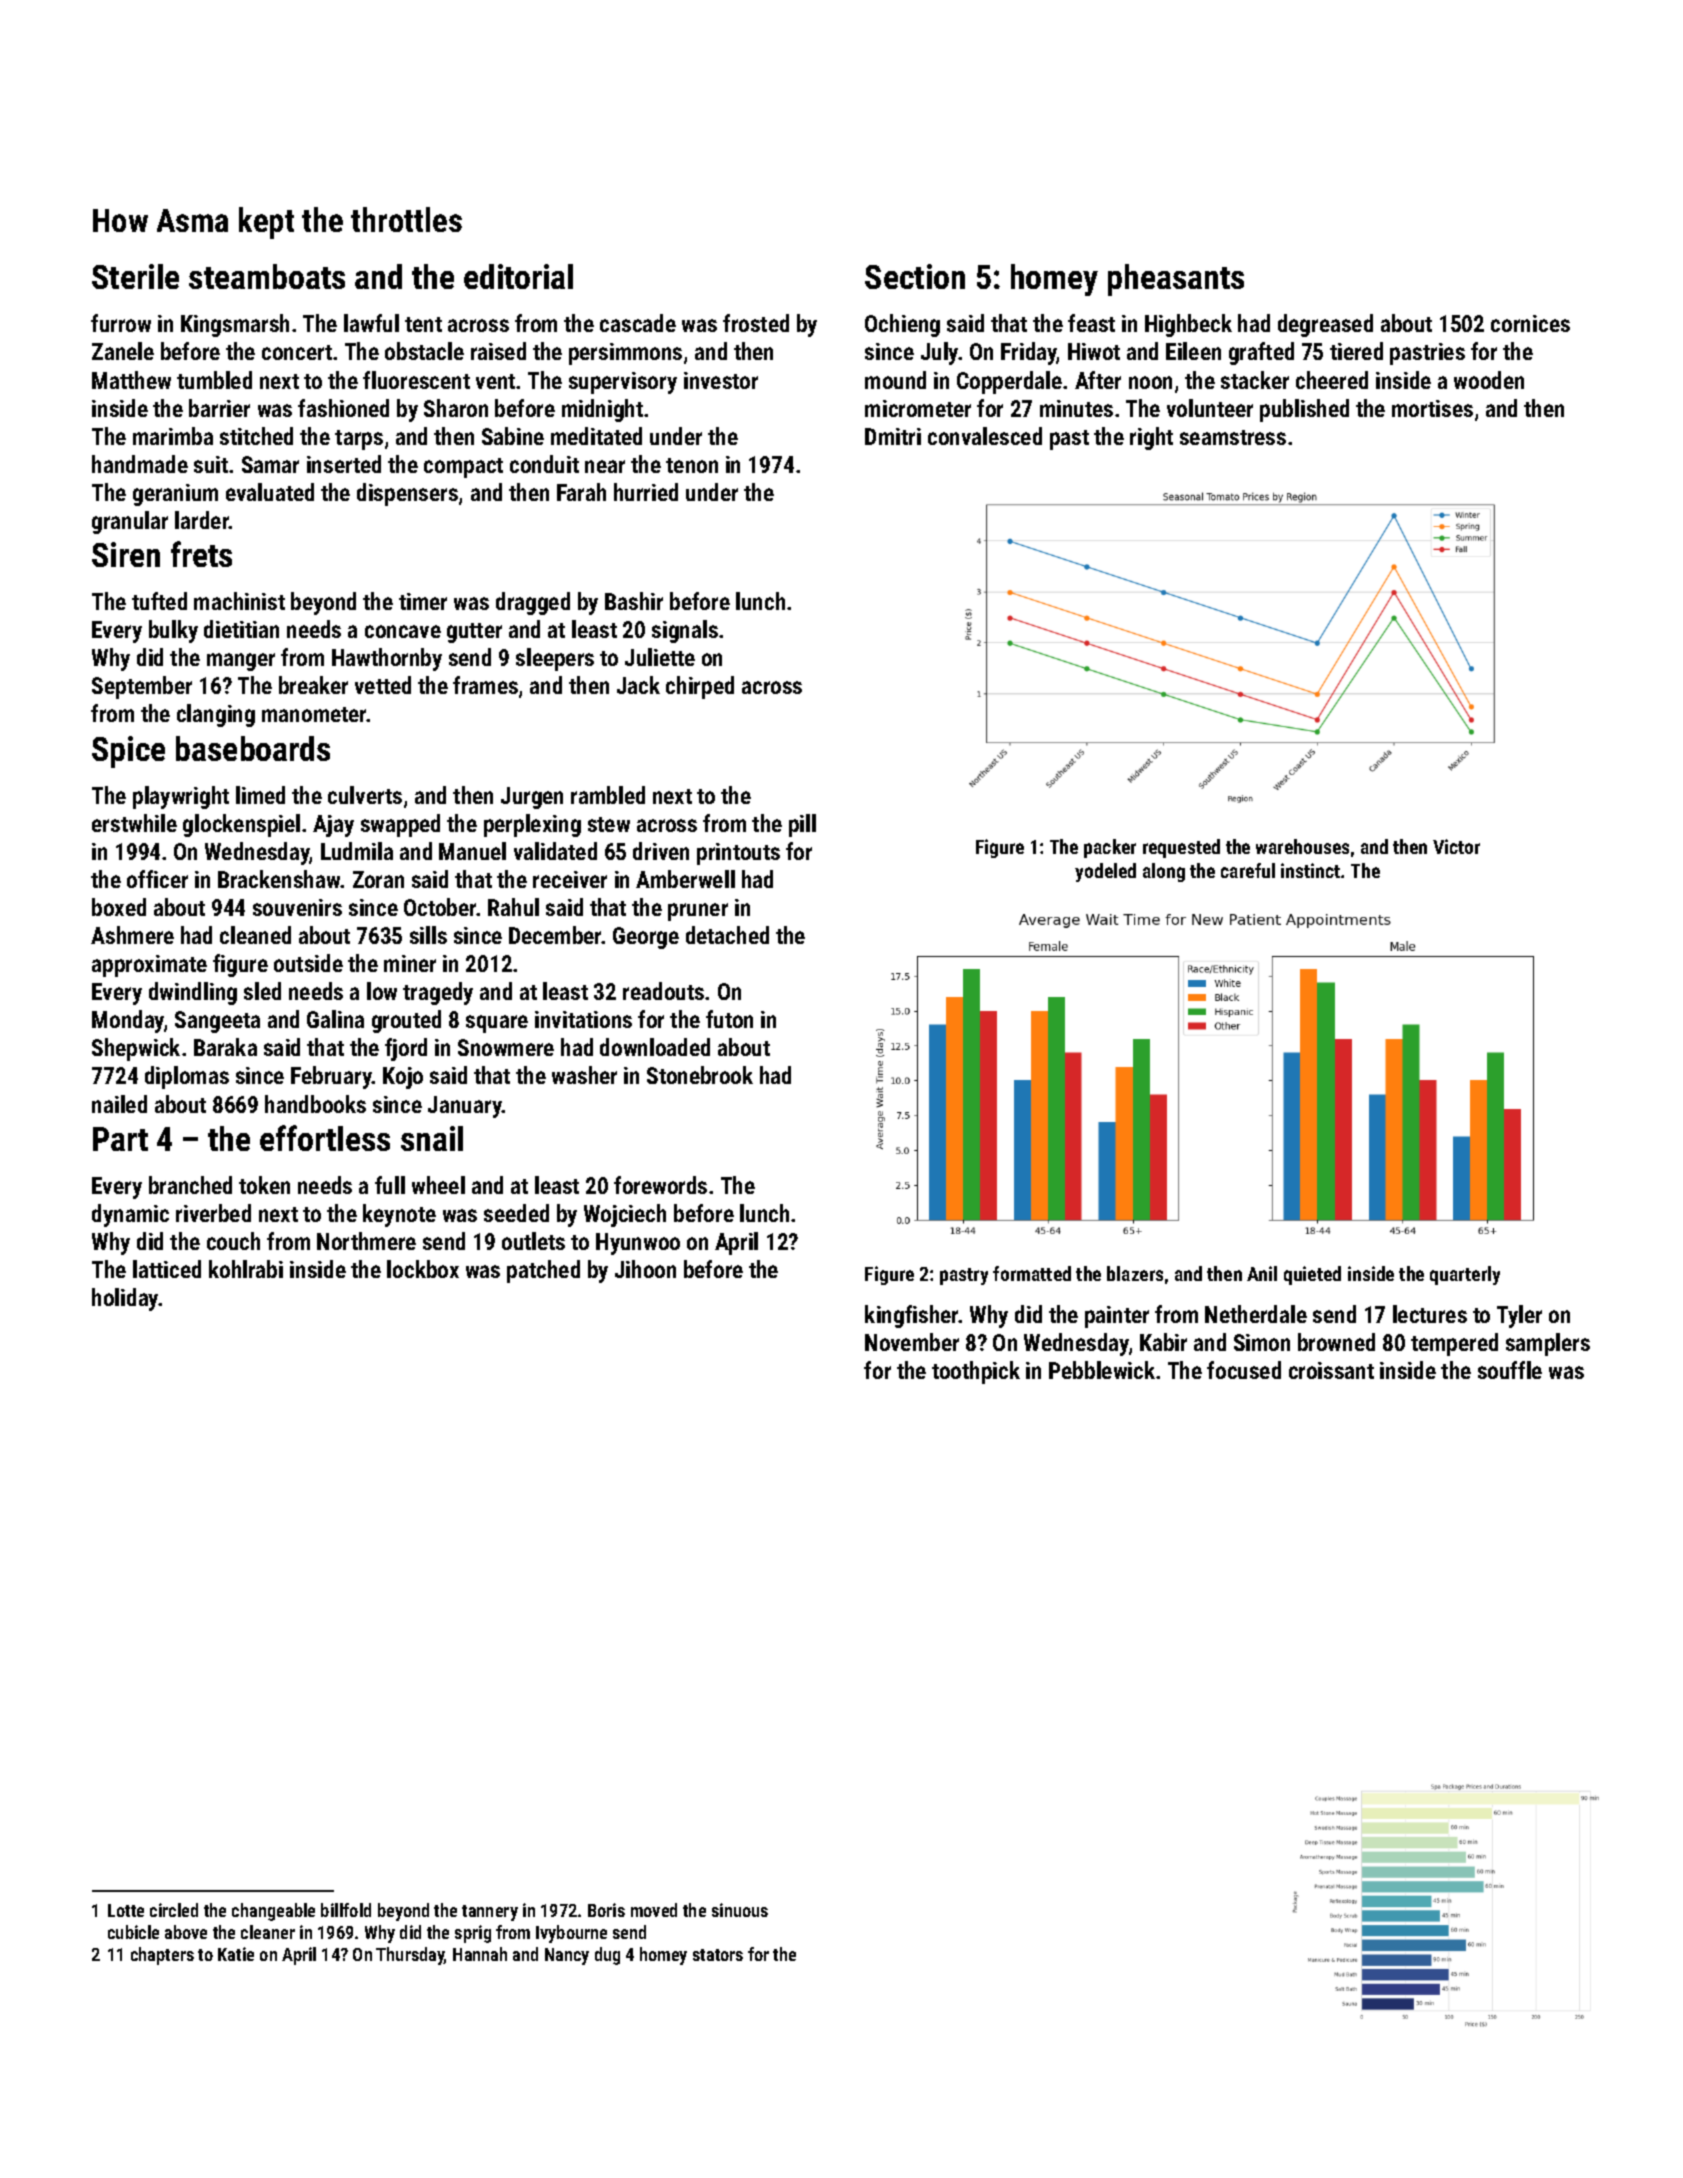  I want to click on machinist, so click(239, 601).
